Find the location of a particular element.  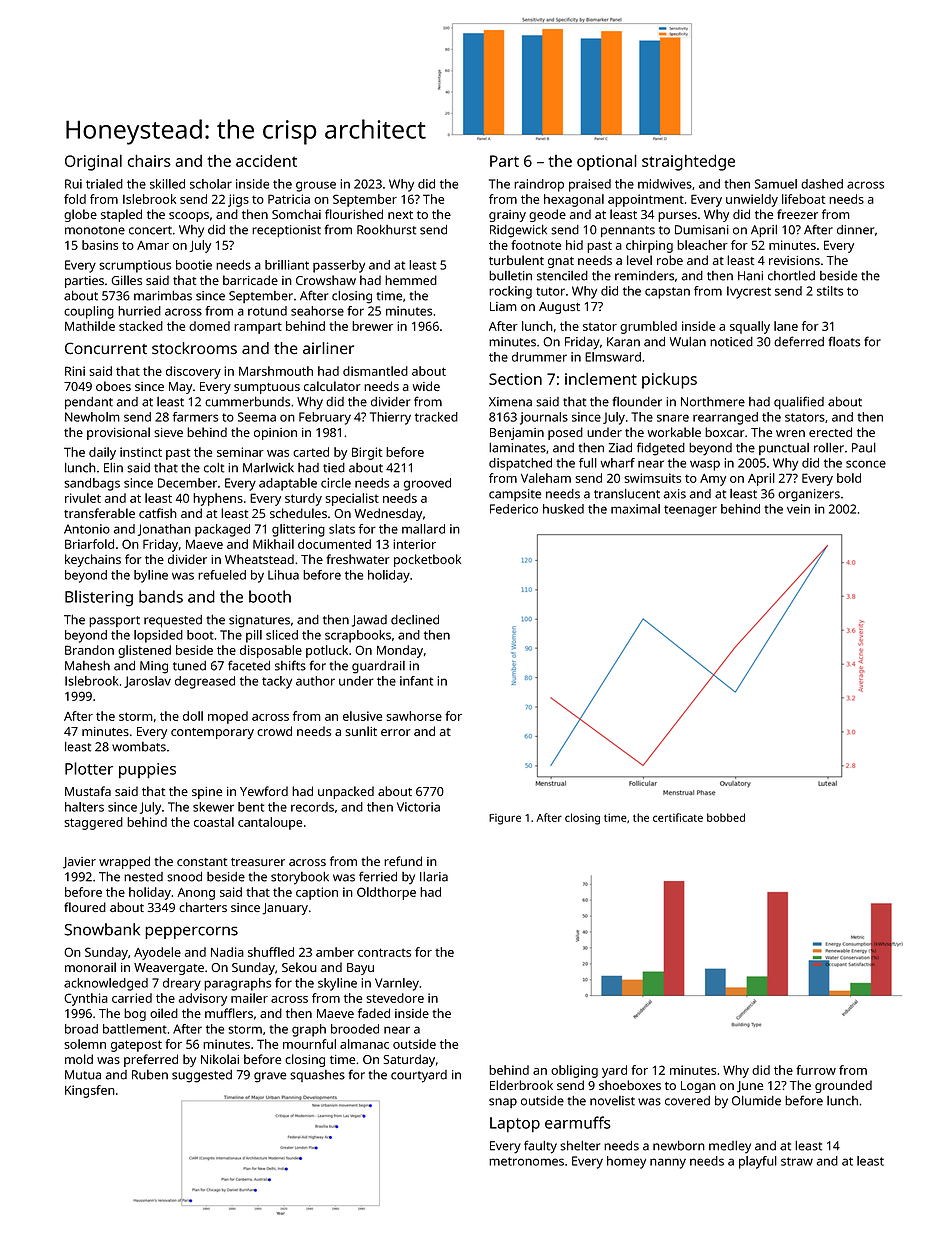

Ruben is located at coordinates (150, 1075).
